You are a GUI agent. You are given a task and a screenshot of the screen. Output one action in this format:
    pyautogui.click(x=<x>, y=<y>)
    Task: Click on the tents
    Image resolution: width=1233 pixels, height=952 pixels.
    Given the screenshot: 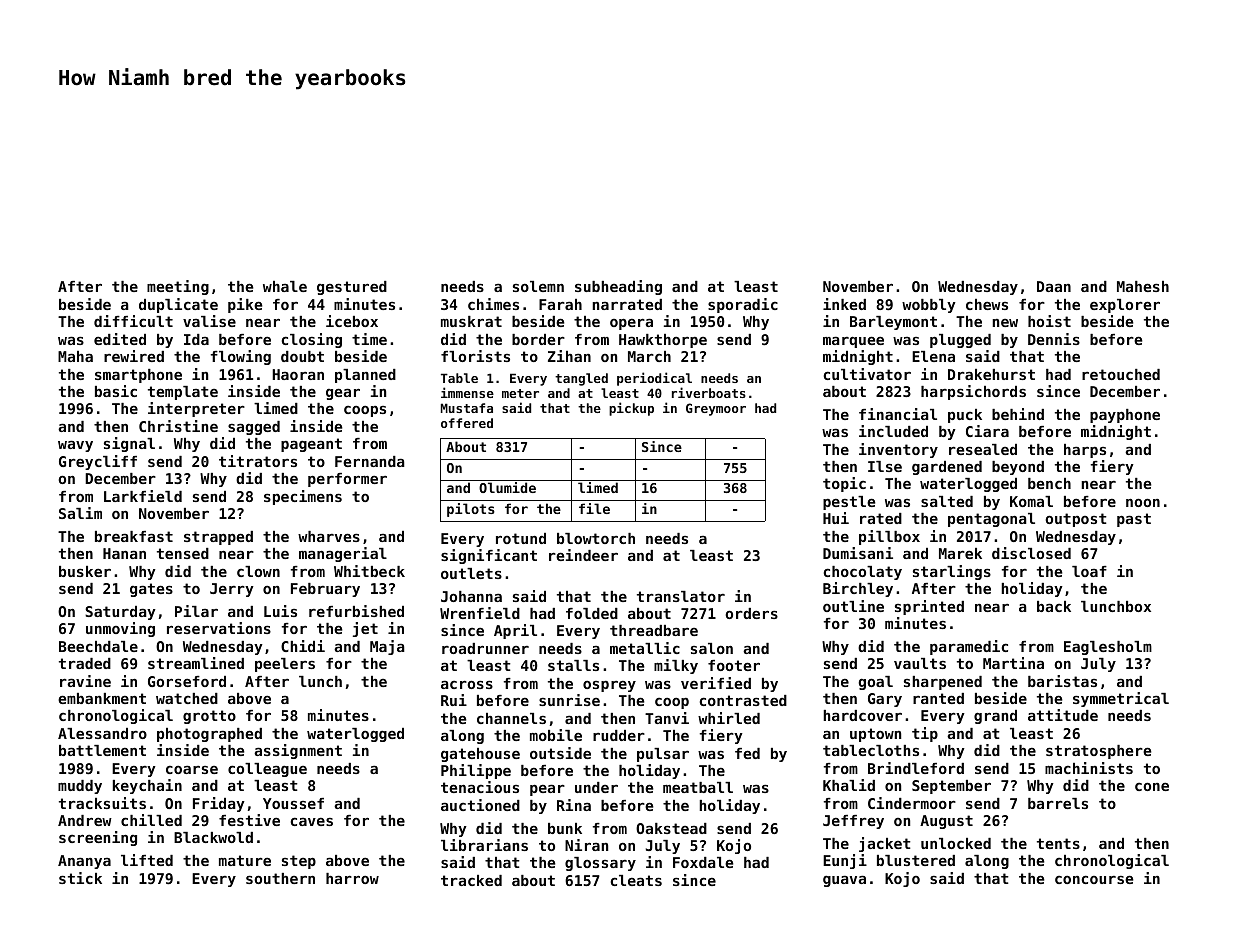 What is the action you would take?
    pyautogui.click(x=1058, y=843)
